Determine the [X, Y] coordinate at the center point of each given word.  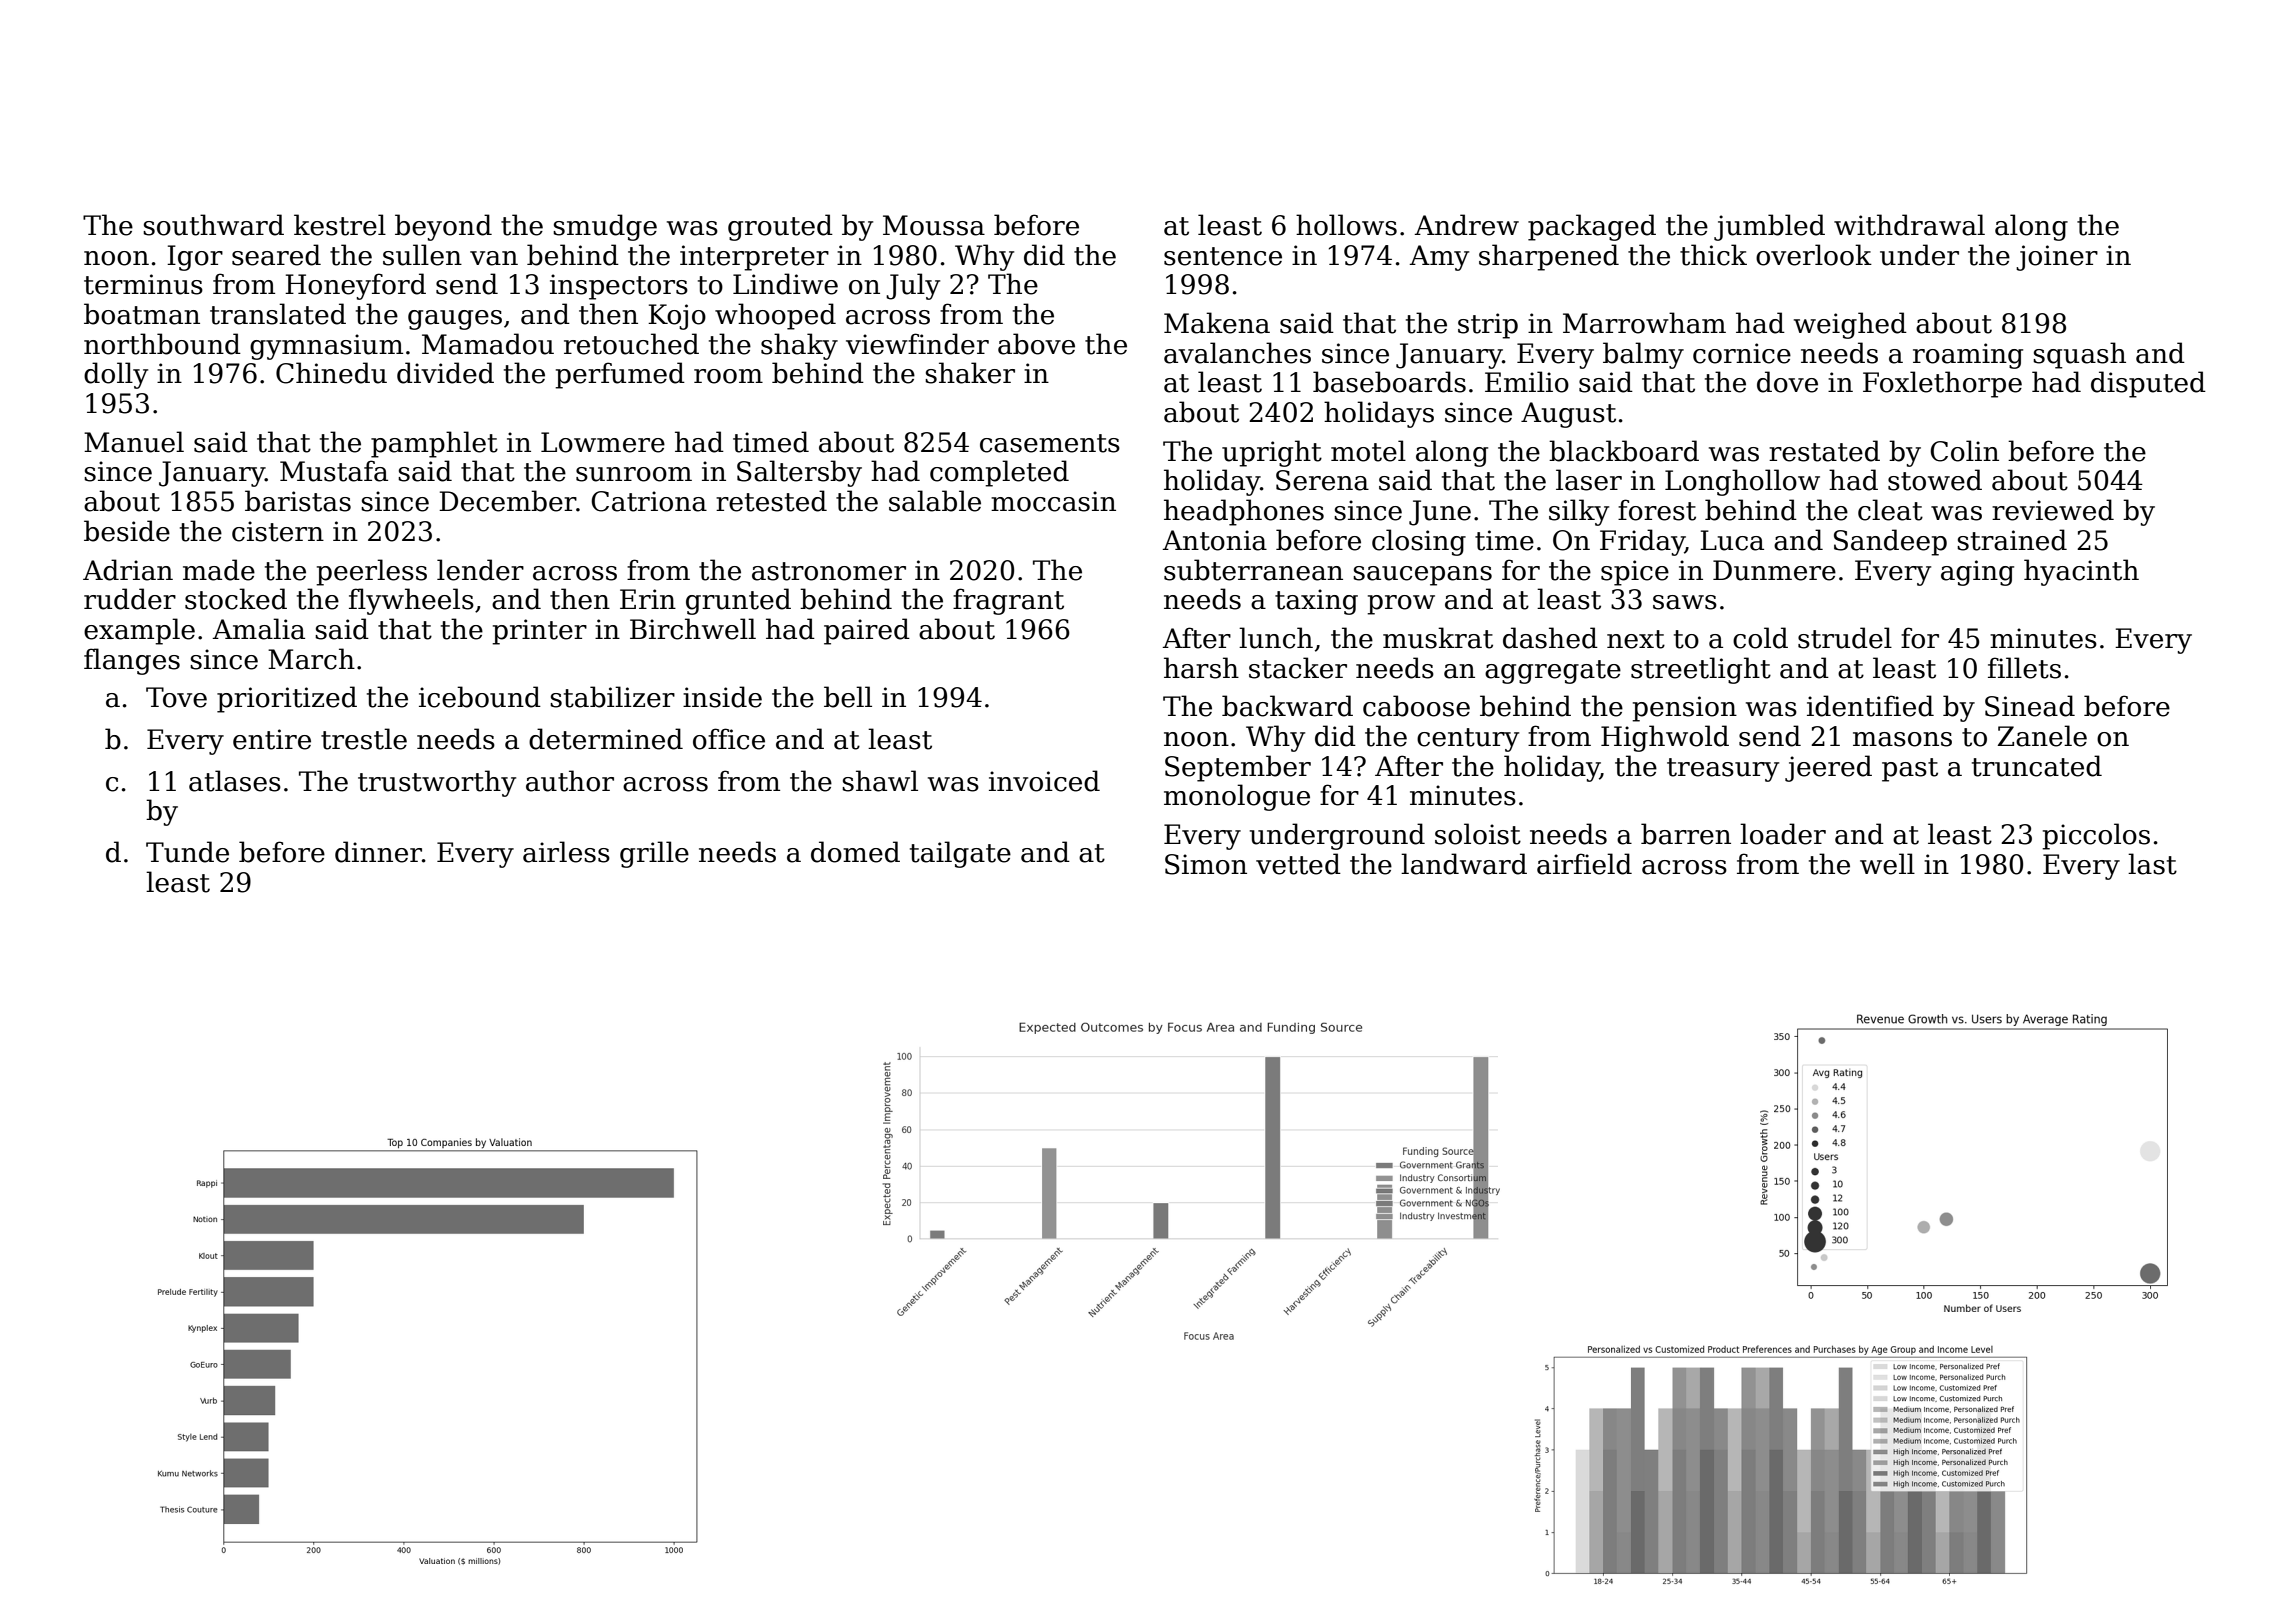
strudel [1845, 638]
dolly [116, 375]
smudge [605, 227]
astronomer [829, 571]
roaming [1968, 356]
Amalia [259, 629]
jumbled [1769, 227]
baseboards [1389, 382]
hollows [1346, 225]
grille [654, 854]
